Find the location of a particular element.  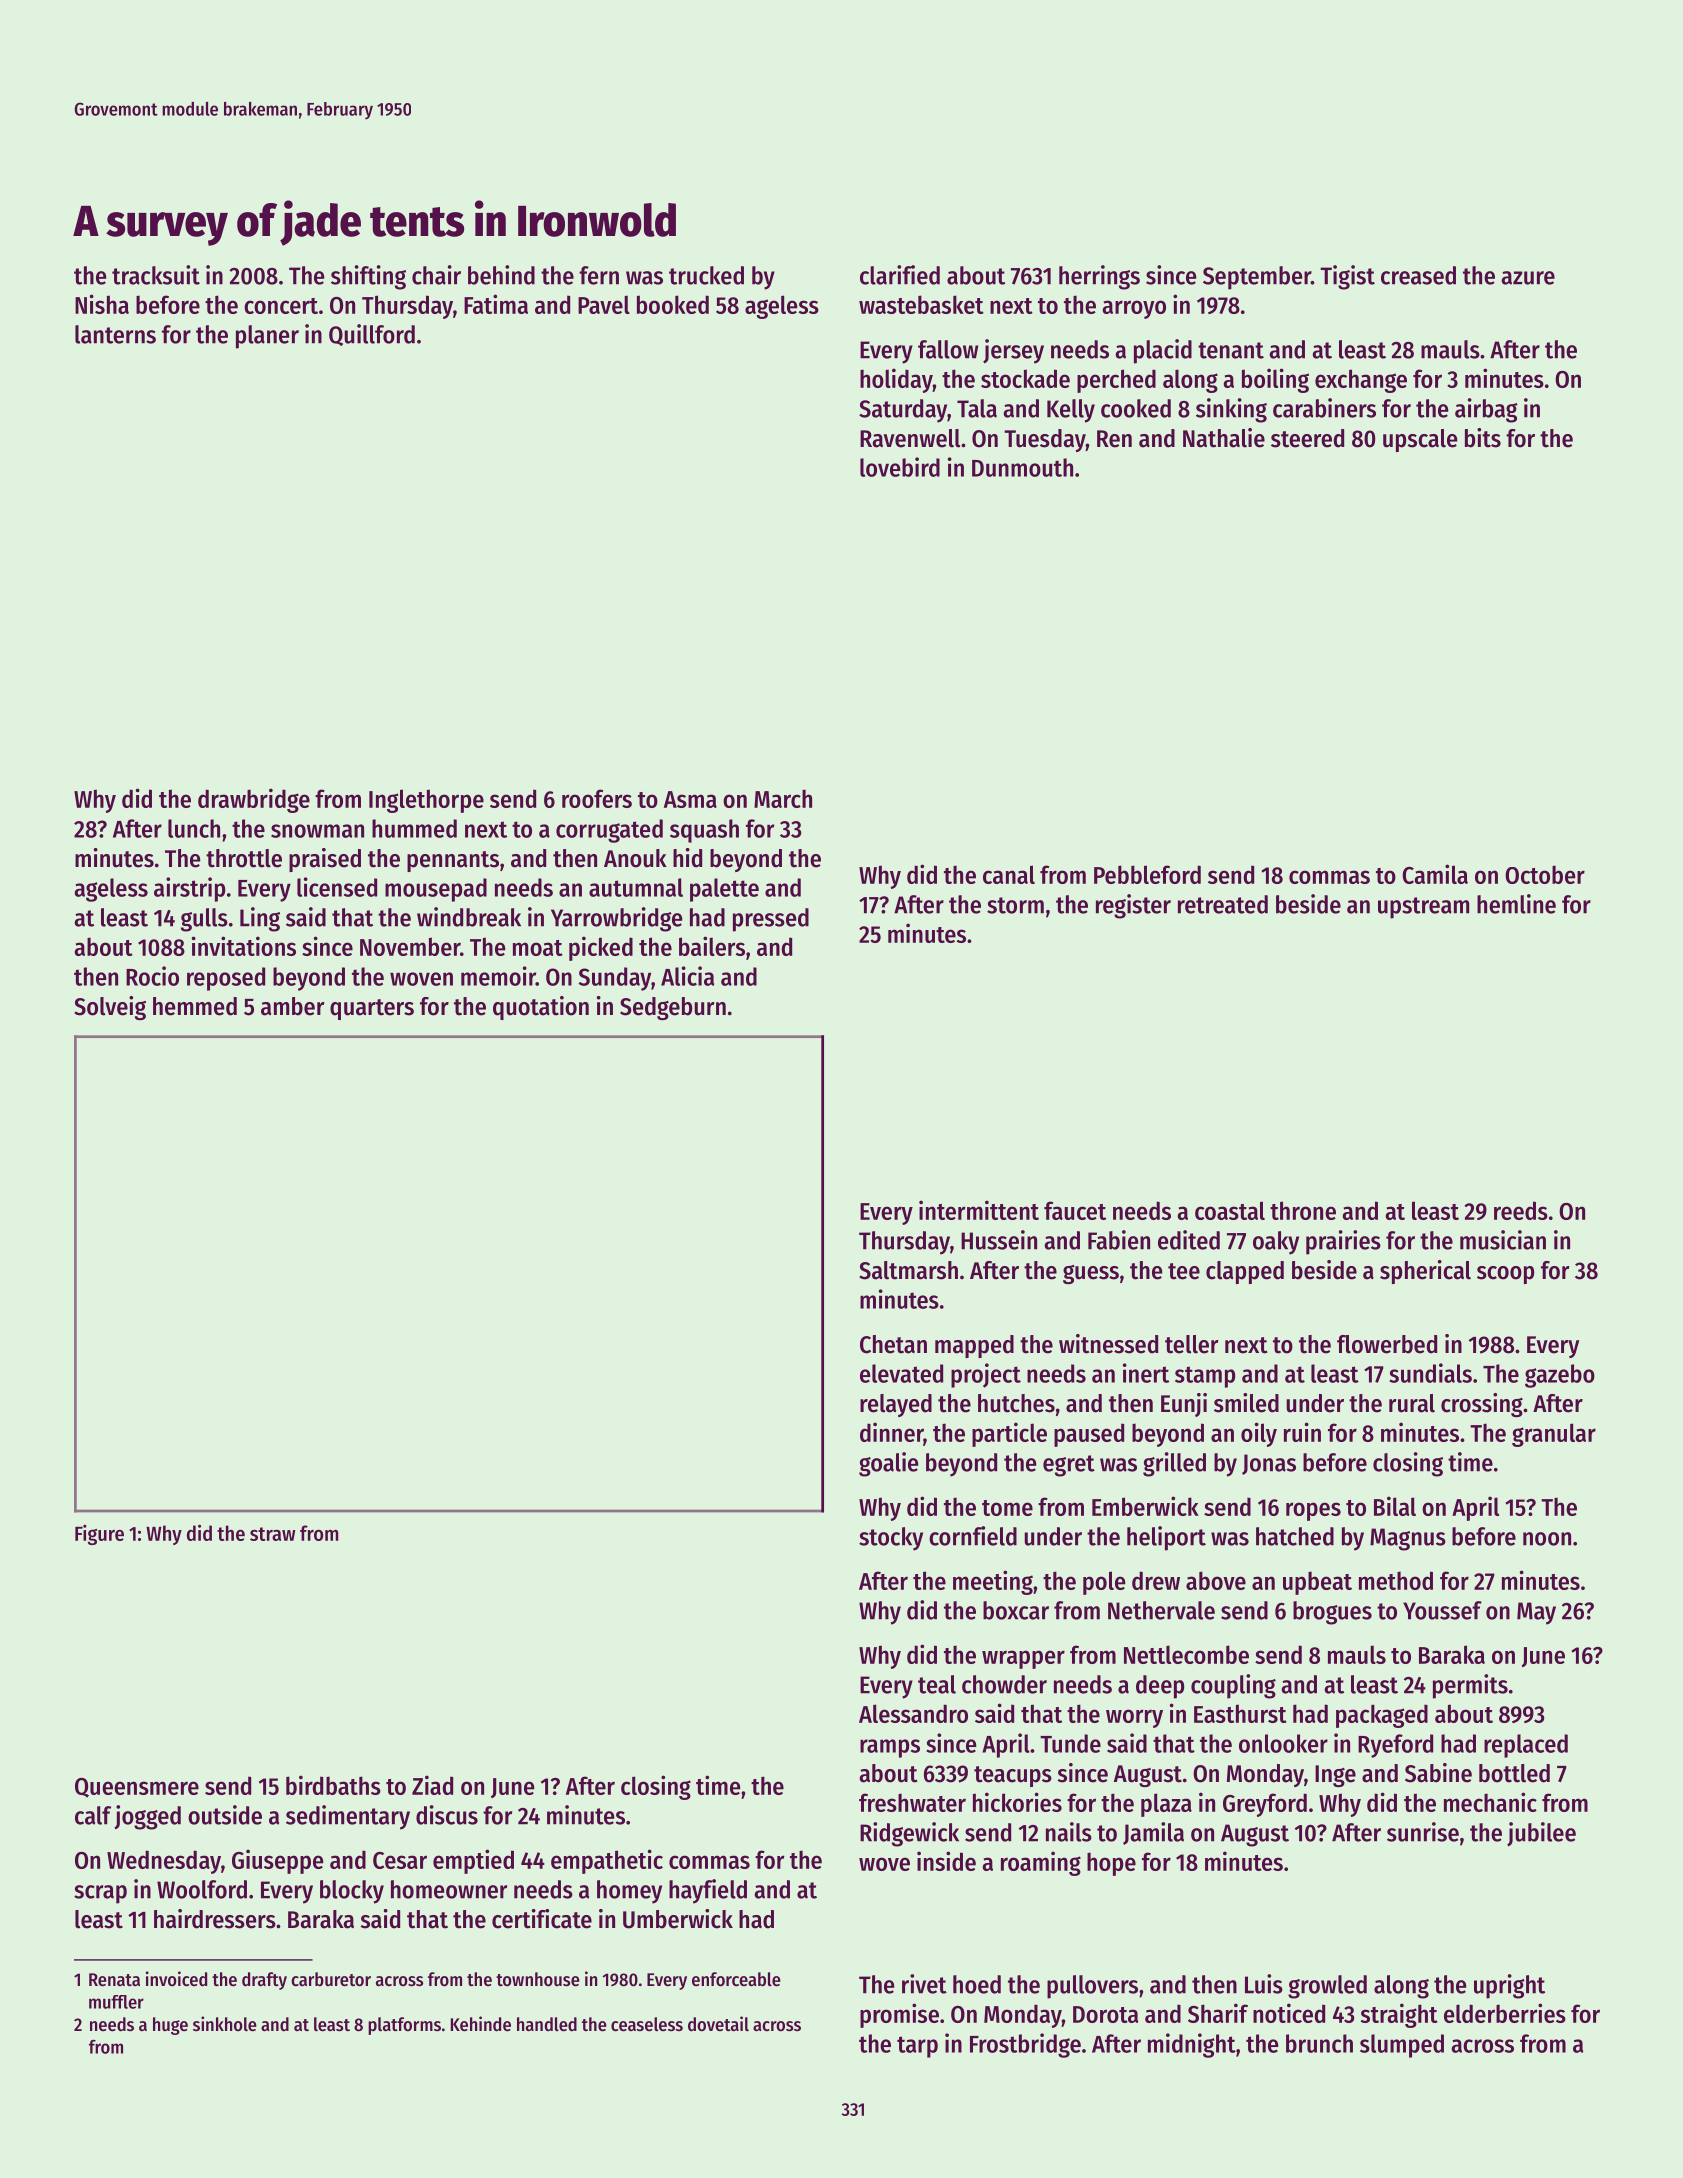

planer is located at coordinates (267, 337).
